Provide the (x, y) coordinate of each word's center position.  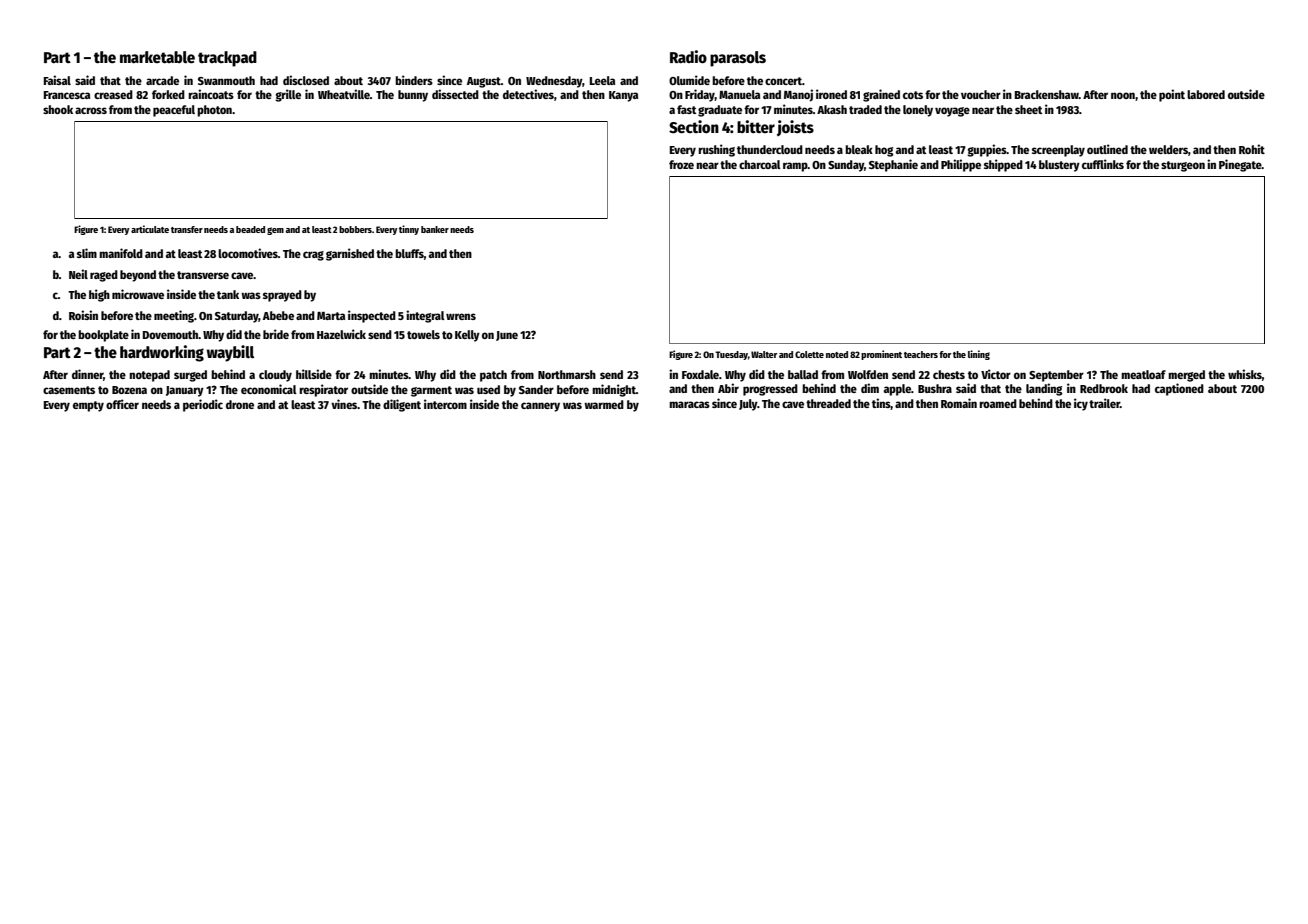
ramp (795, 167)
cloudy (275, 376)
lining (979, 355)
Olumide (689, 80)
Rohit (1252, 149)
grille (288, 95)
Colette (809, 354)
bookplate (103, 336)
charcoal (760, 164)
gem (275, 231)
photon (214, 111)
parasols (738, 59)
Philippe (961, 165)
